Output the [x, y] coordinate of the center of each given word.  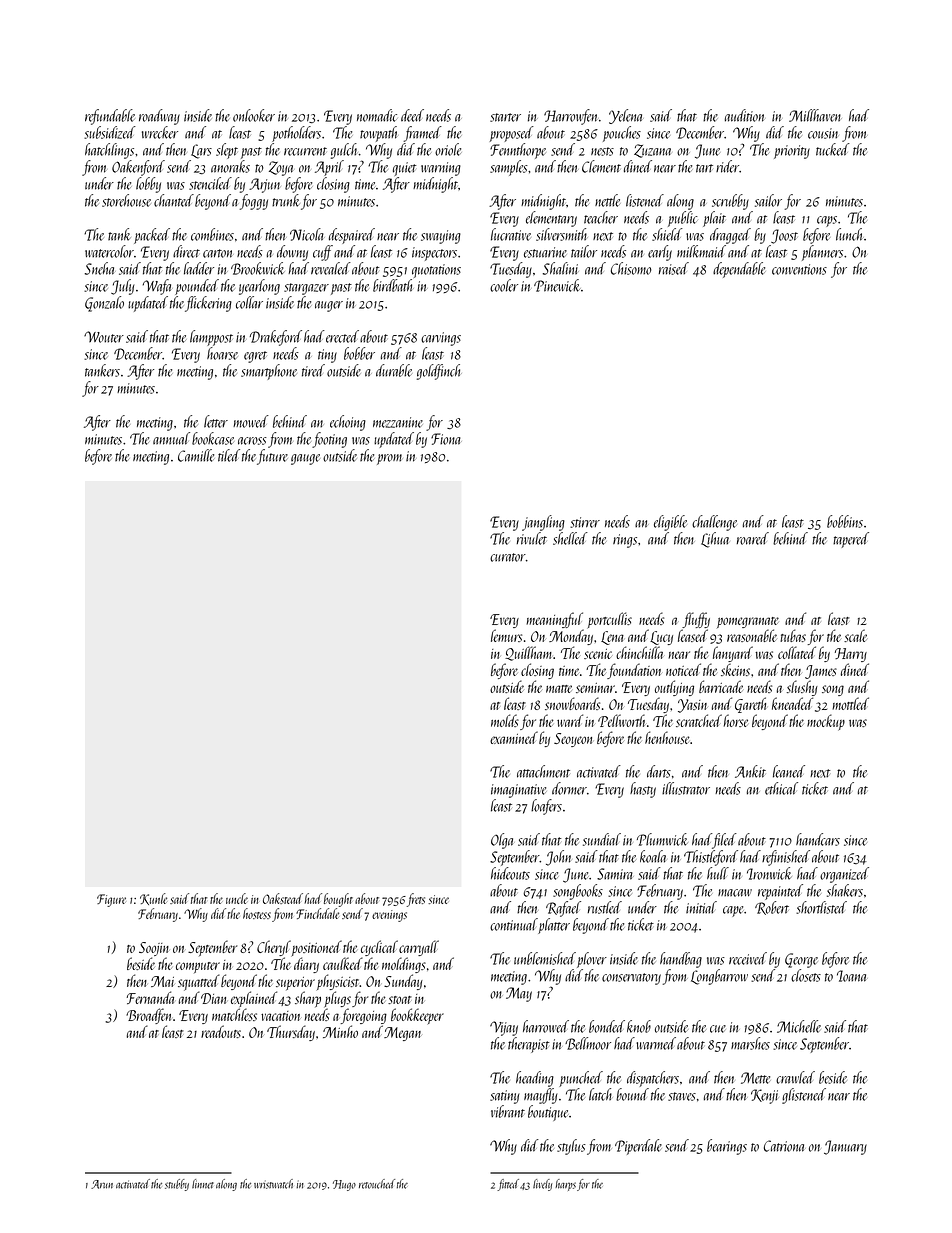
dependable [739, 270]
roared [753, 538]
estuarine [545, 252]
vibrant [508, 1111]
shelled [570, 538]
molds [505, 720]
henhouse [667, 737]
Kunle [153, 899]
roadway [159, 117]
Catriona [784, 1146]
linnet [203, 1184]
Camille [196, 455]
